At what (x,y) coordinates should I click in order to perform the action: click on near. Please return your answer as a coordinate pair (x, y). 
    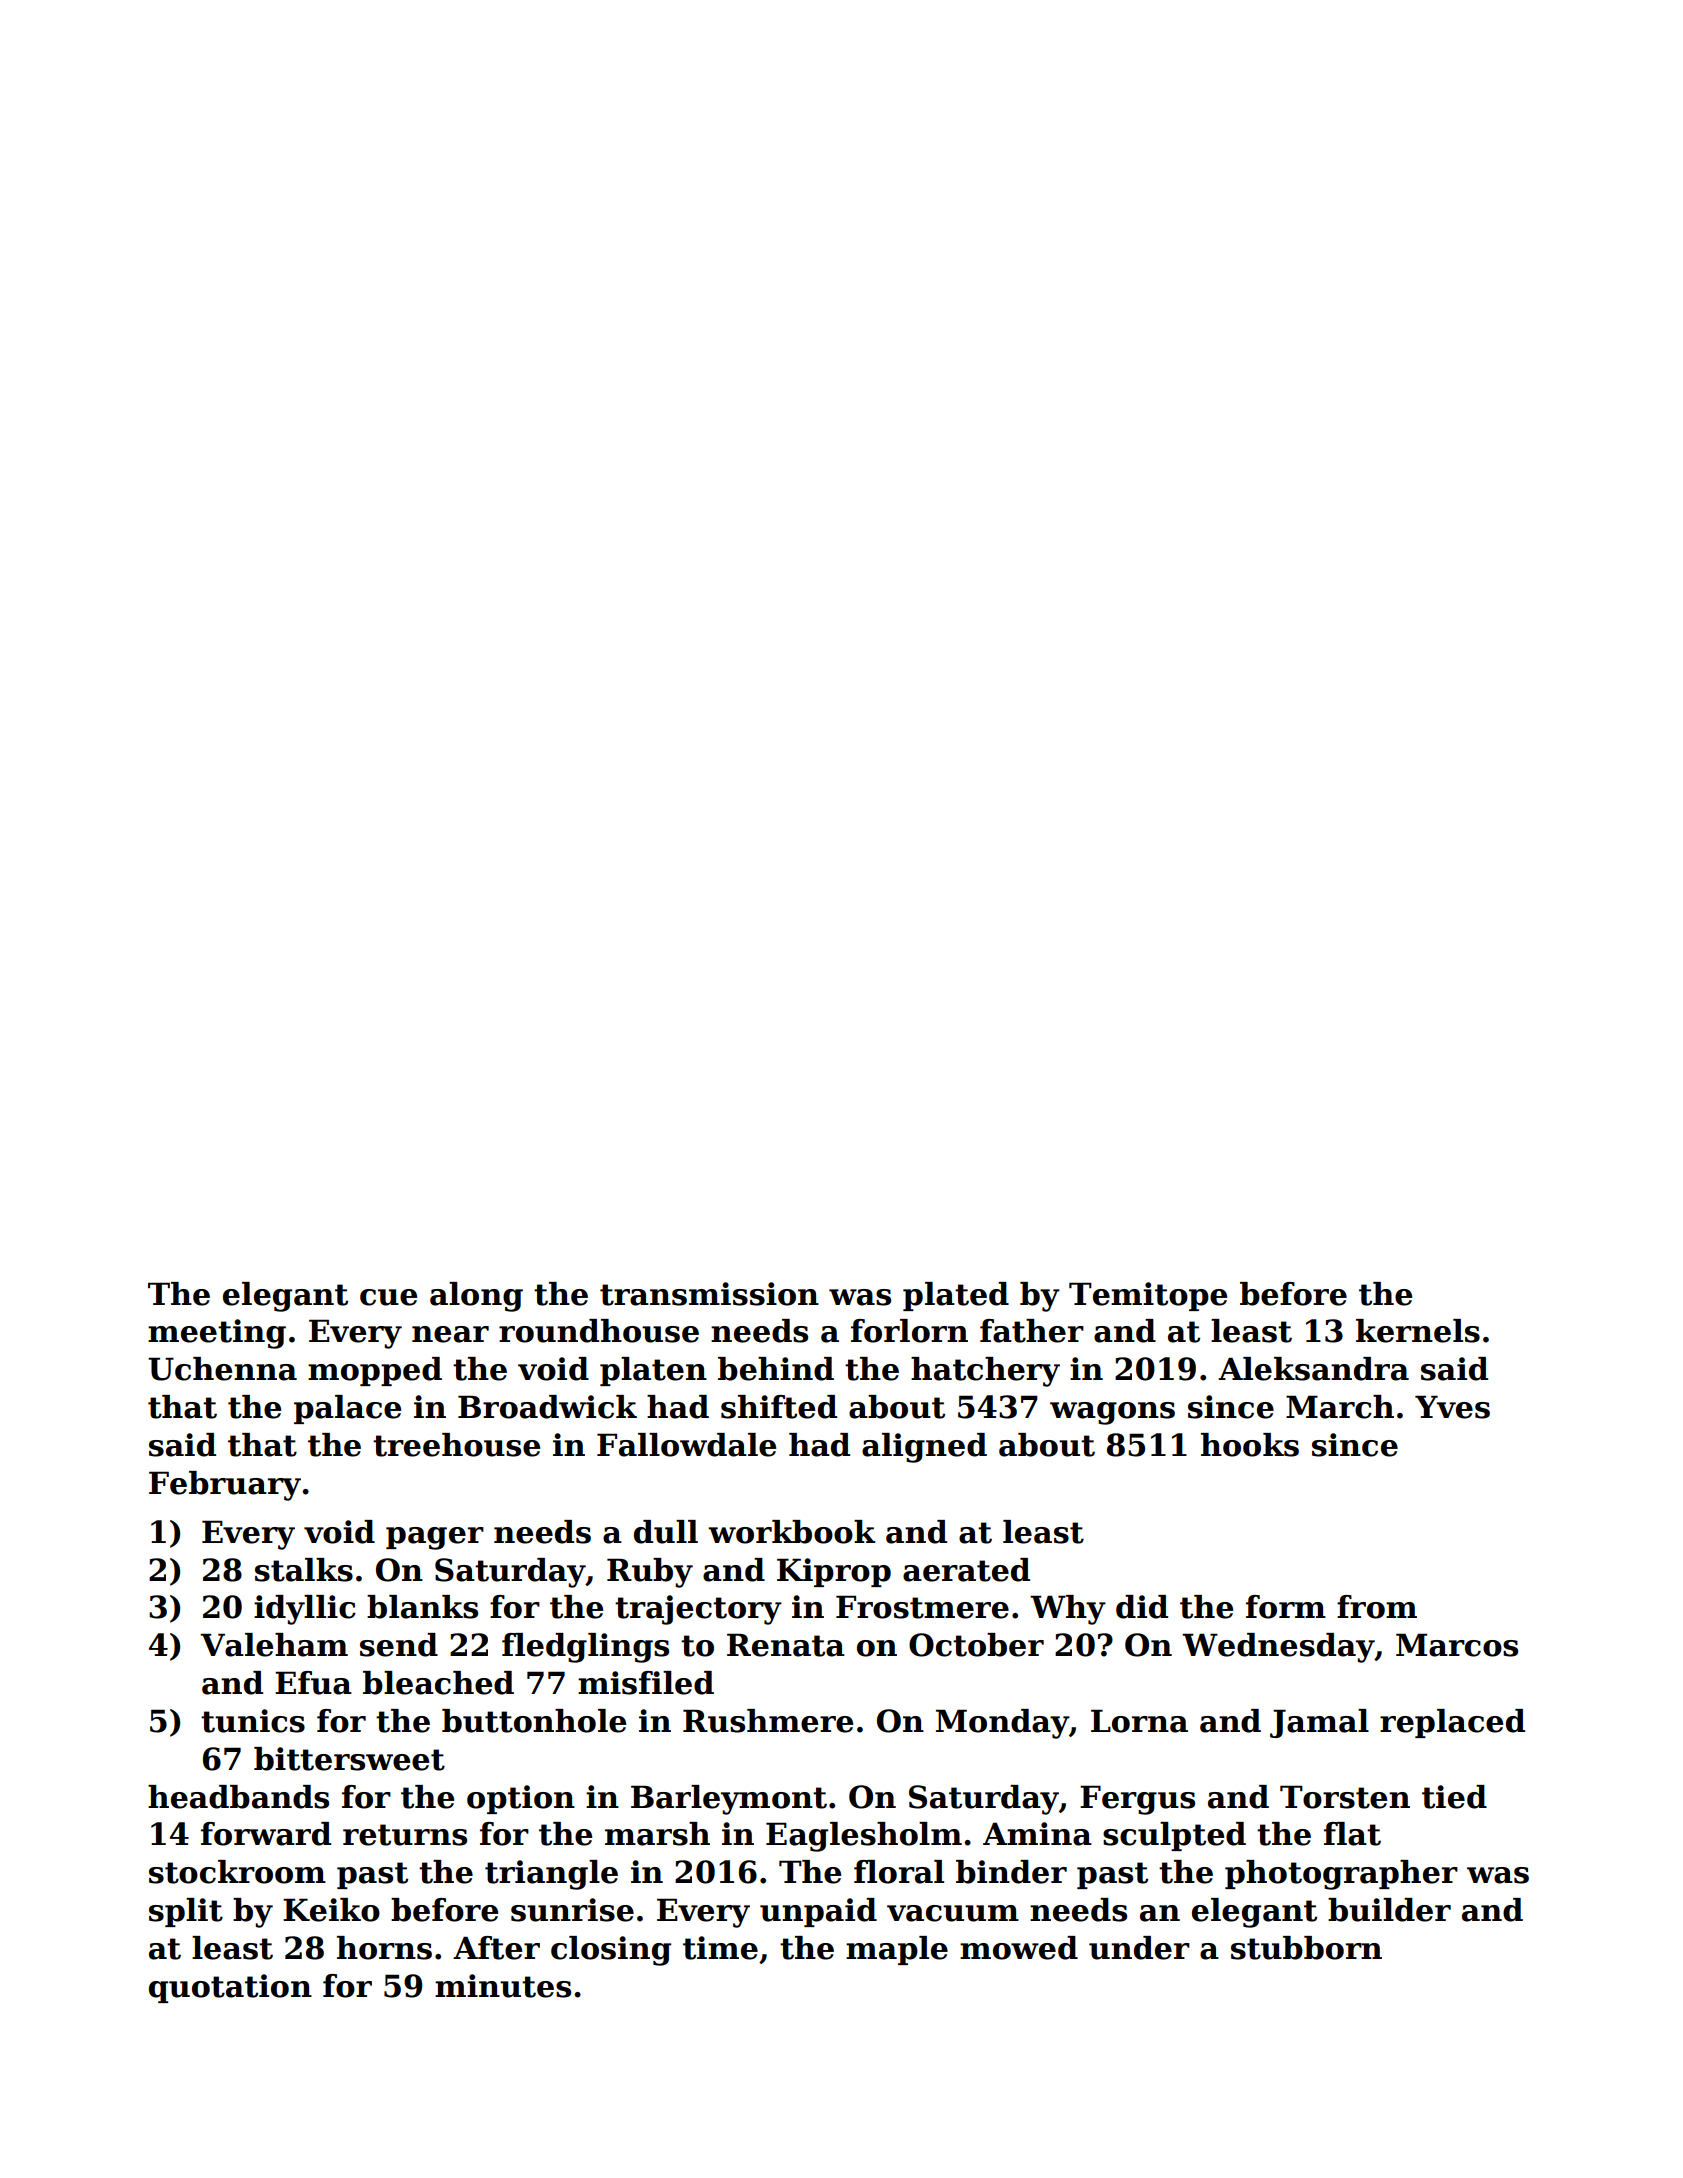
    Looking at the image, I should click on (450, 1334).
